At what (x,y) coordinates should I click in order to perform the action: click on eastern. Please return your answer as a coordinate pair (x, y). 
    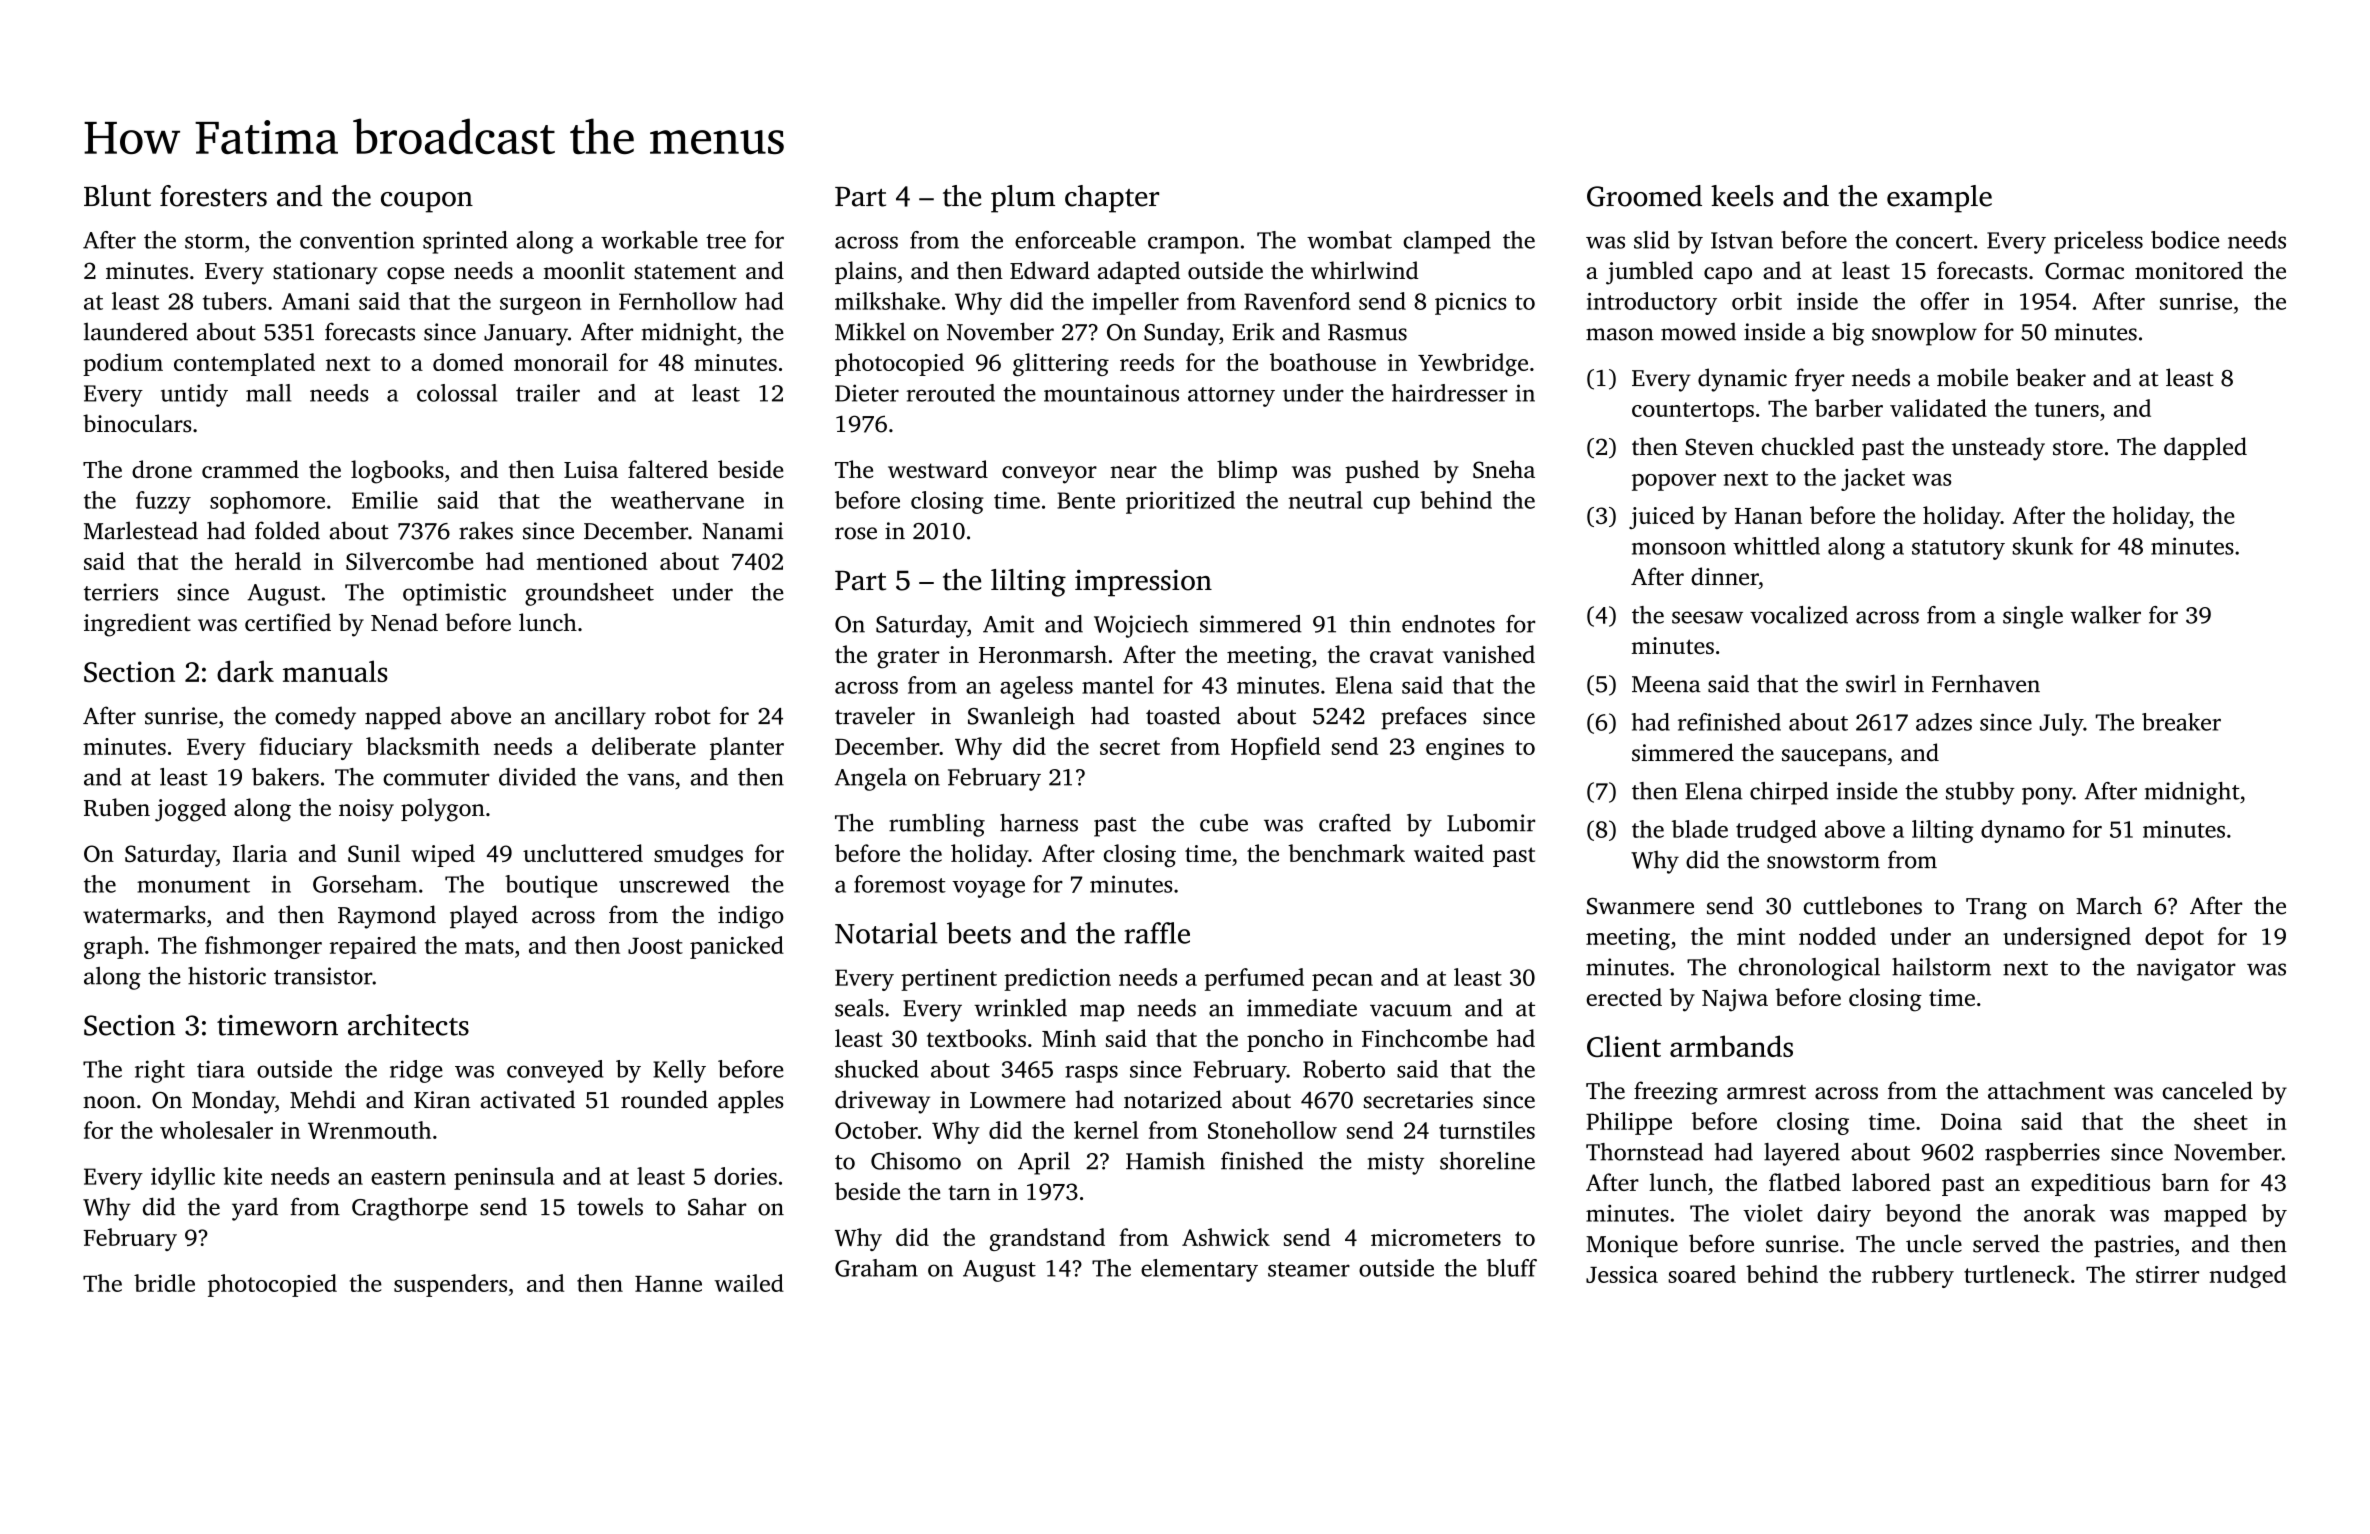
    Looking at the image, I should click on (408, 1177).
